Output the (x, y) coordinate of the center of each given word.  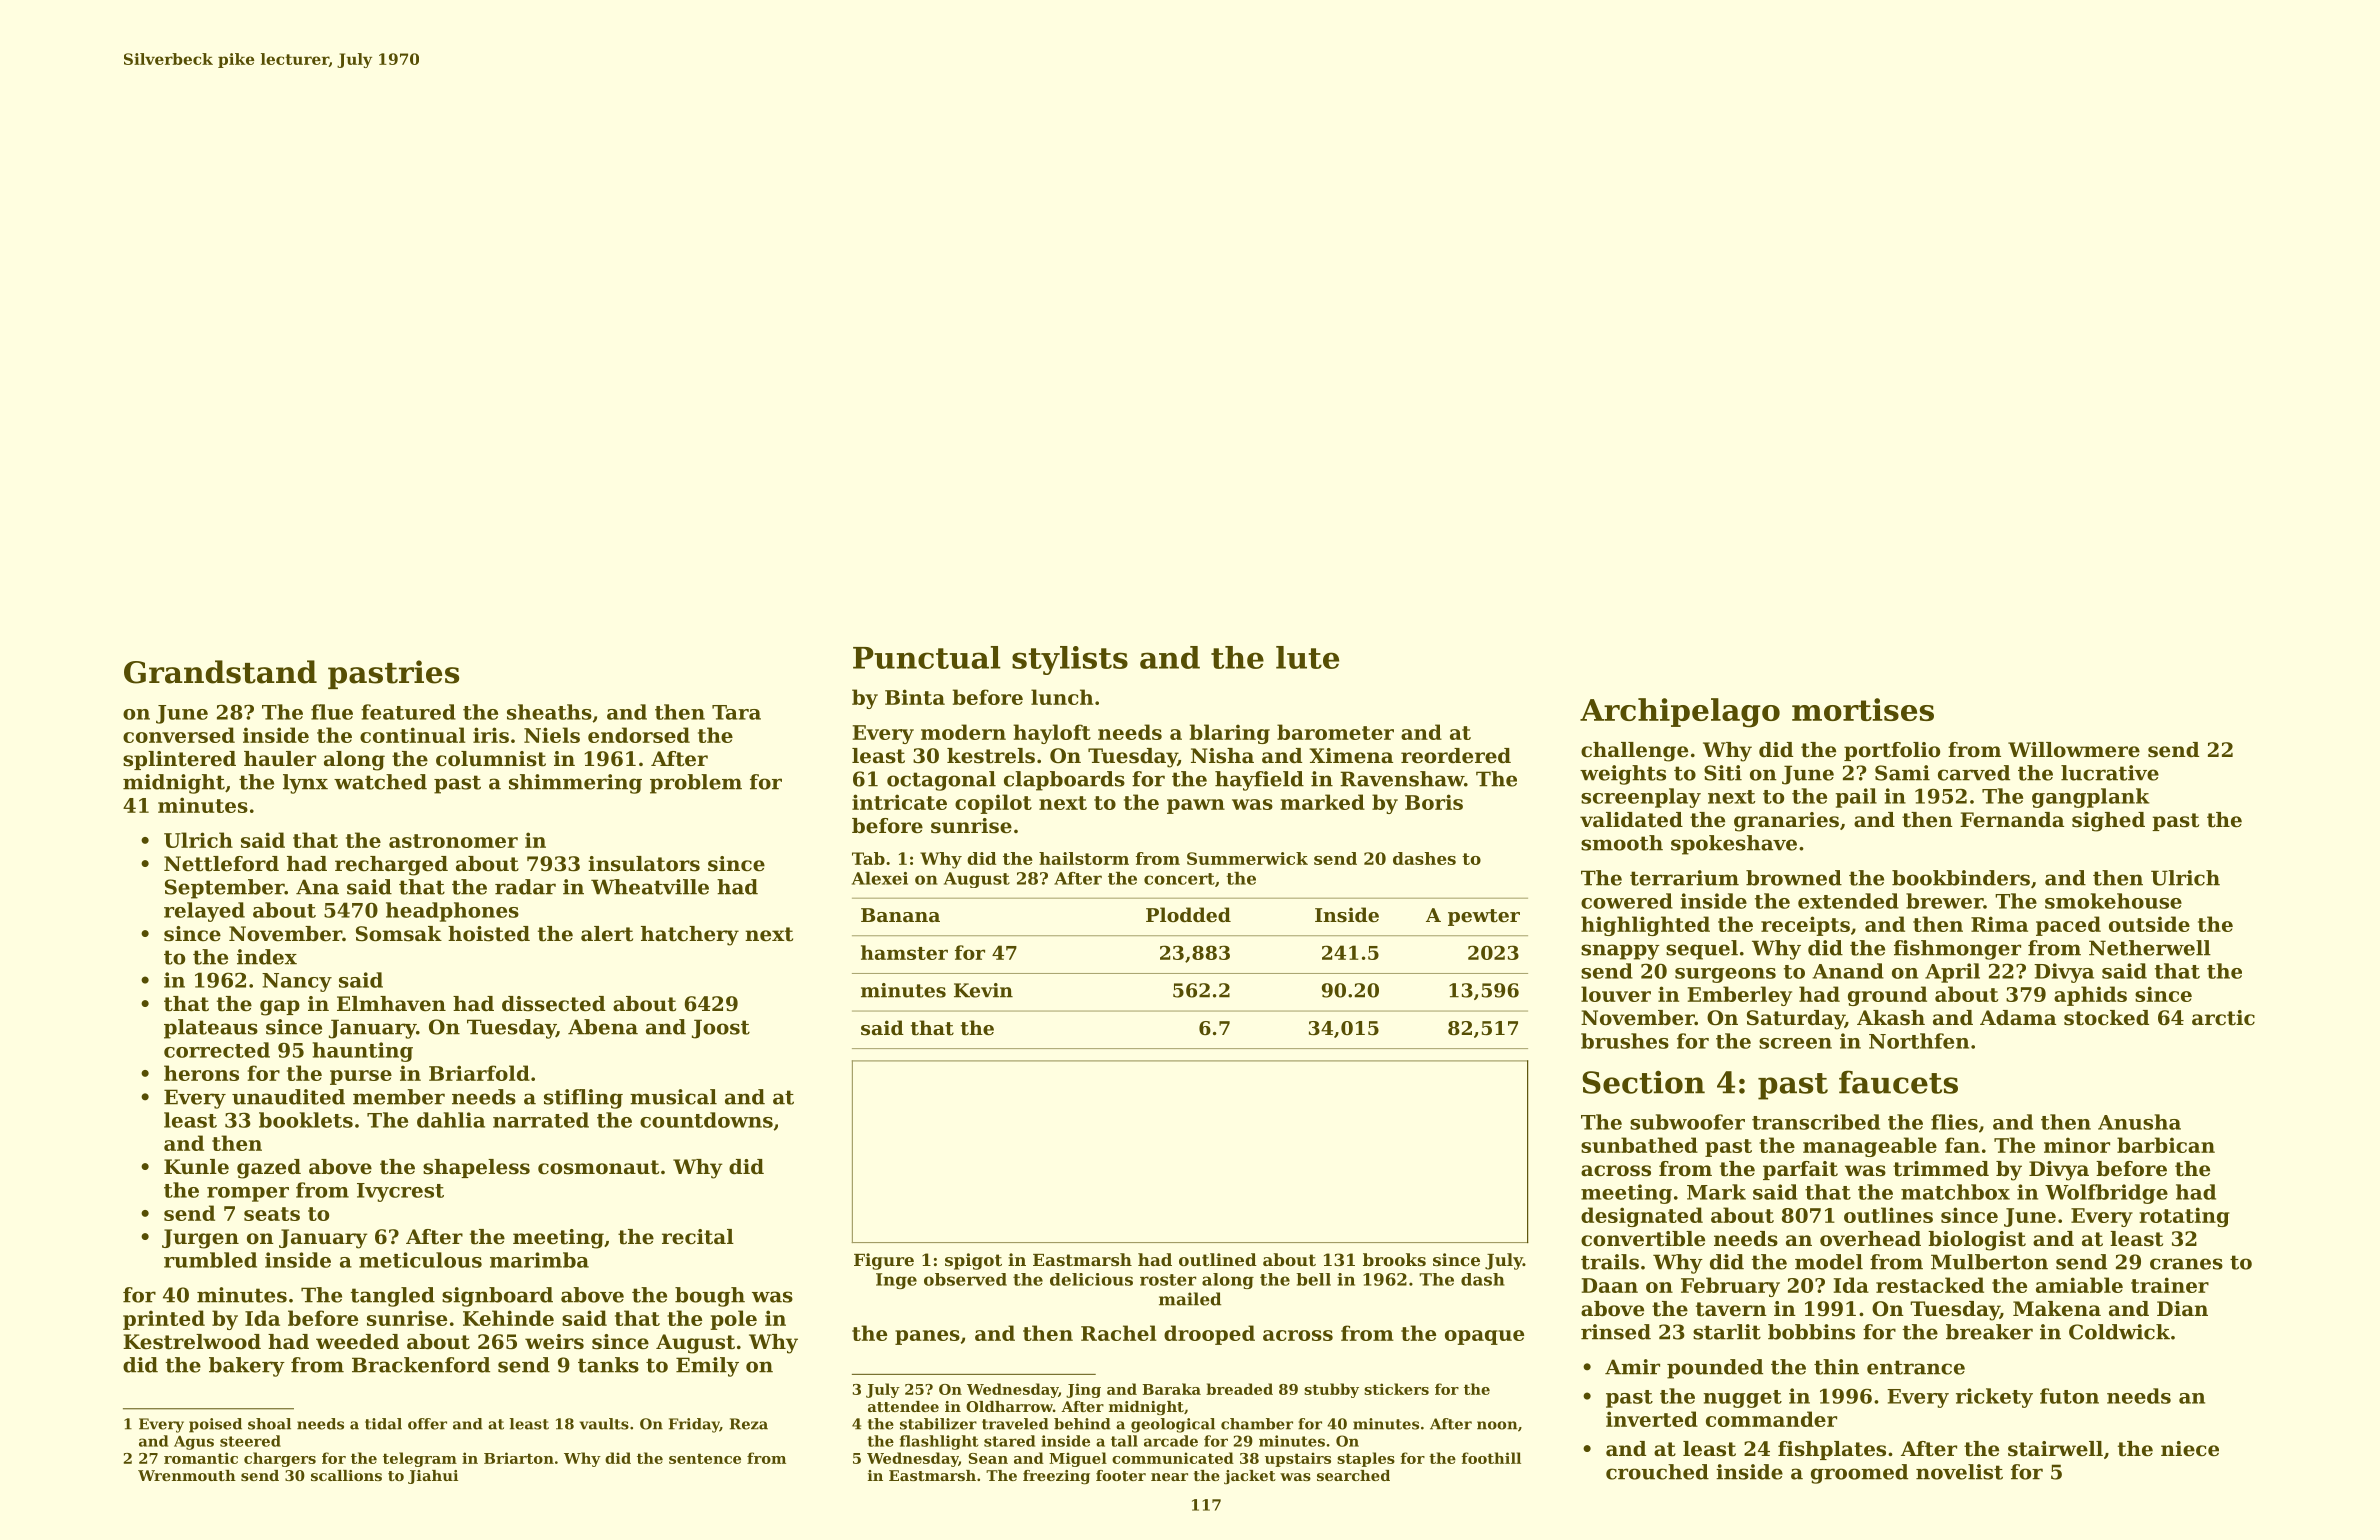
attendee (903, 1406)
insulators (644, 864)
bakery (247, 1367)
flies (1954, 1122)
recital (698, 1237)
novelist (1959, 1472)
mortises (1863, 709)
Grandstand (220, 672)
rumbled (210, 1260)
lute (1307, 657)
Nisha (1222, 756)
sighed (2108, 822)
